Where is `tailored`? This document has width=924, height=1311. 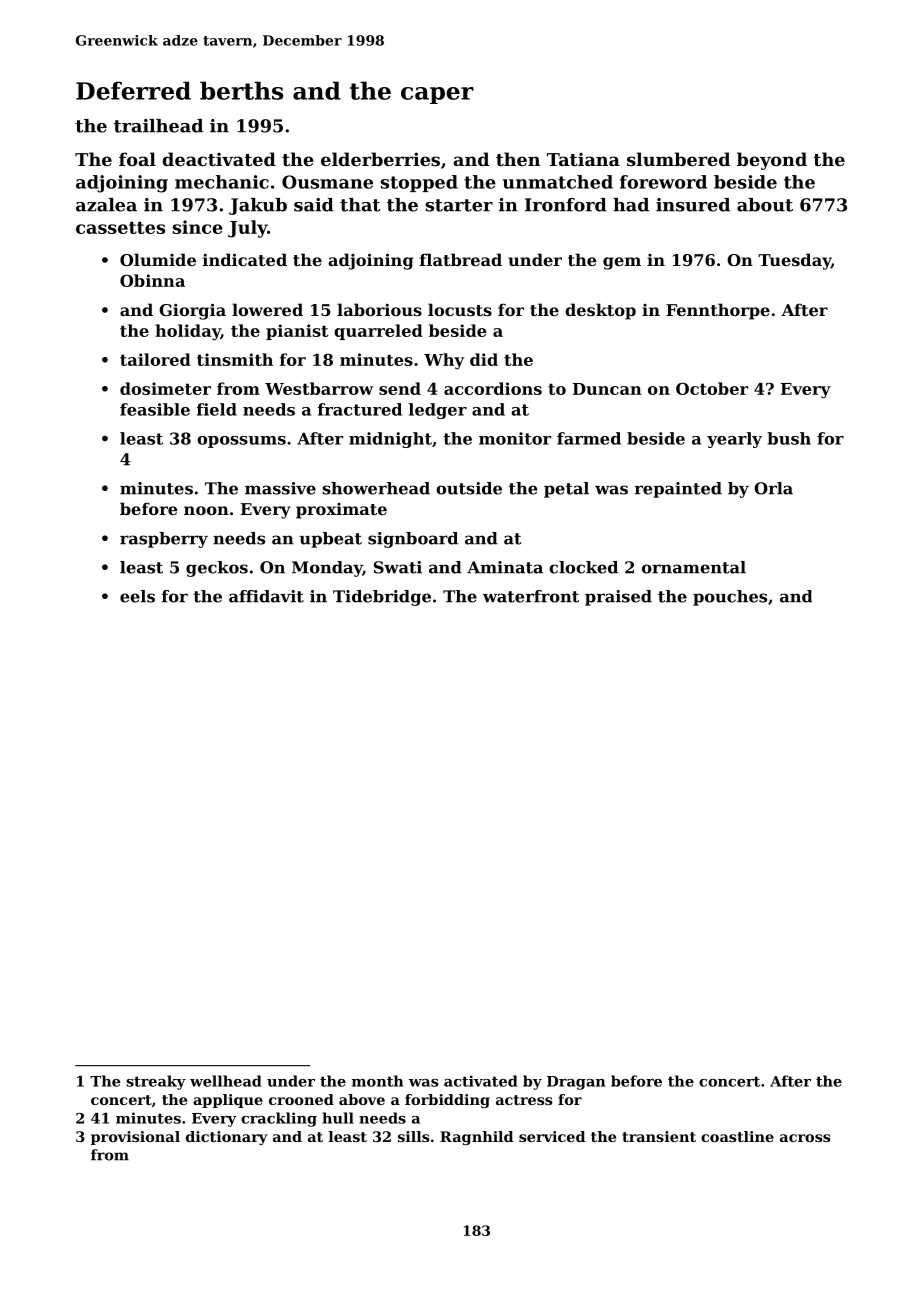
tailored is located at coordinates (155, 359).
